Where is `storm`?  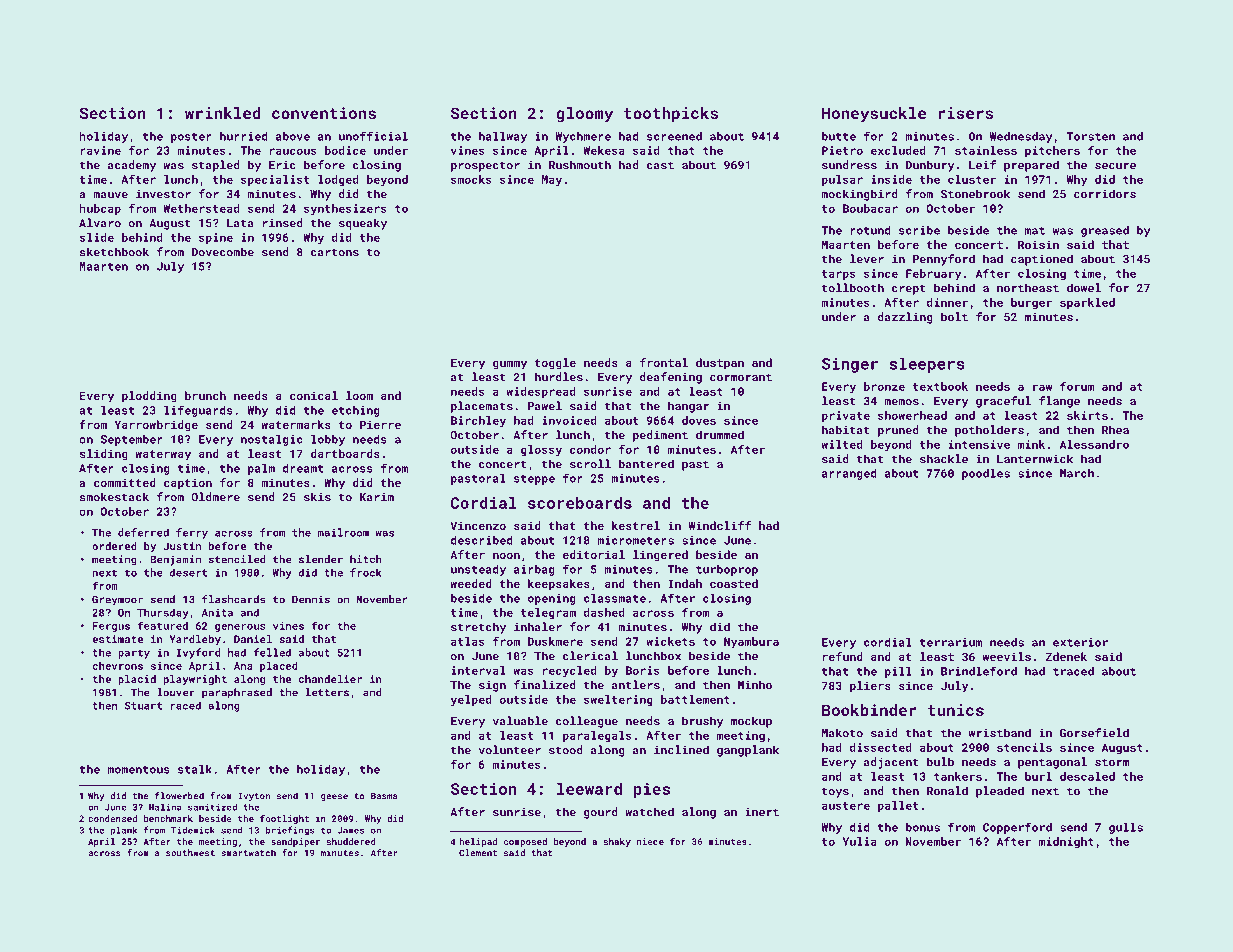
storm is located at coordinates (1112, 762).
